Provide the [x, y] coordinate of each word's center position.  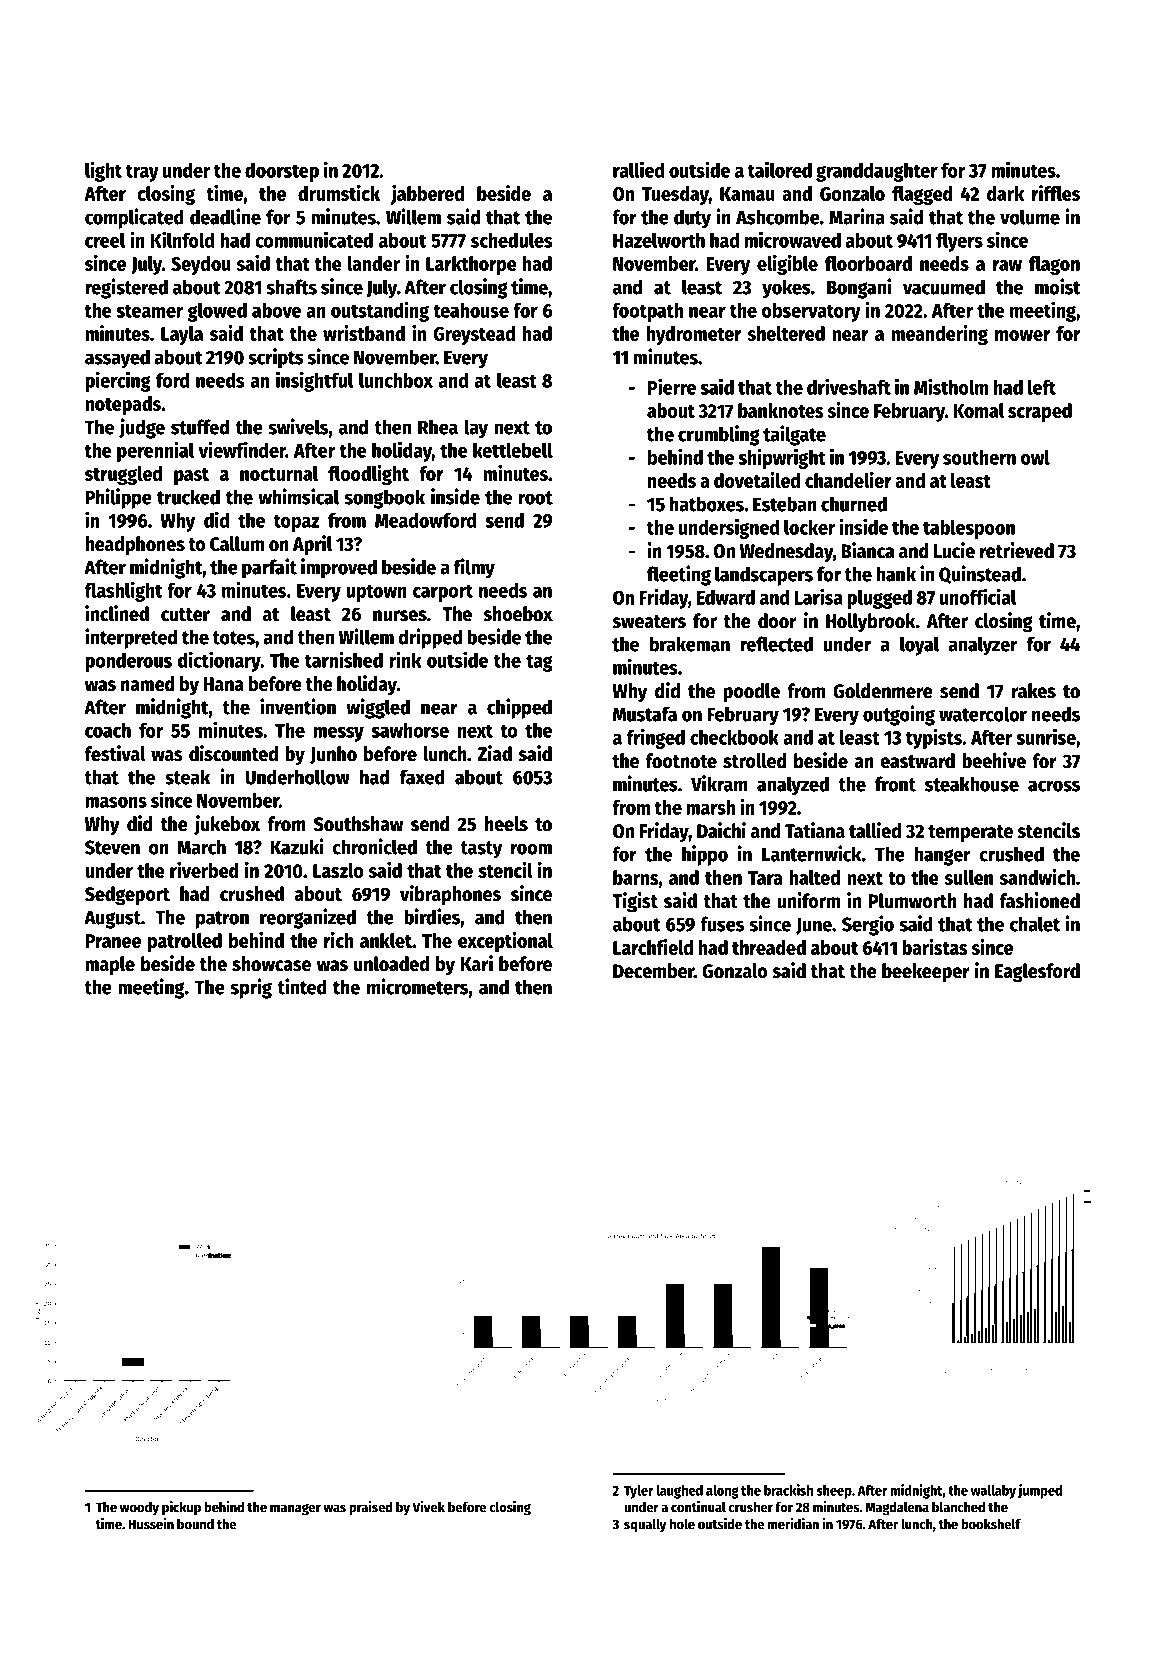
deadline [225, 216]
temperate [970, 834]
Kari [477, 963]
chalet [1035, 924]
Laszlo [338, 870]
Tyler [638, 1492]
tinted [301, 986]
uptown [376, 593]
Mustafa [645, 714]
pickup [181, 1508]
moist [1058, 286]
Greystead [474, 335]
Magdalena [897, 1508]
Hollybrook [871, 622]
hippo [705, 855]
